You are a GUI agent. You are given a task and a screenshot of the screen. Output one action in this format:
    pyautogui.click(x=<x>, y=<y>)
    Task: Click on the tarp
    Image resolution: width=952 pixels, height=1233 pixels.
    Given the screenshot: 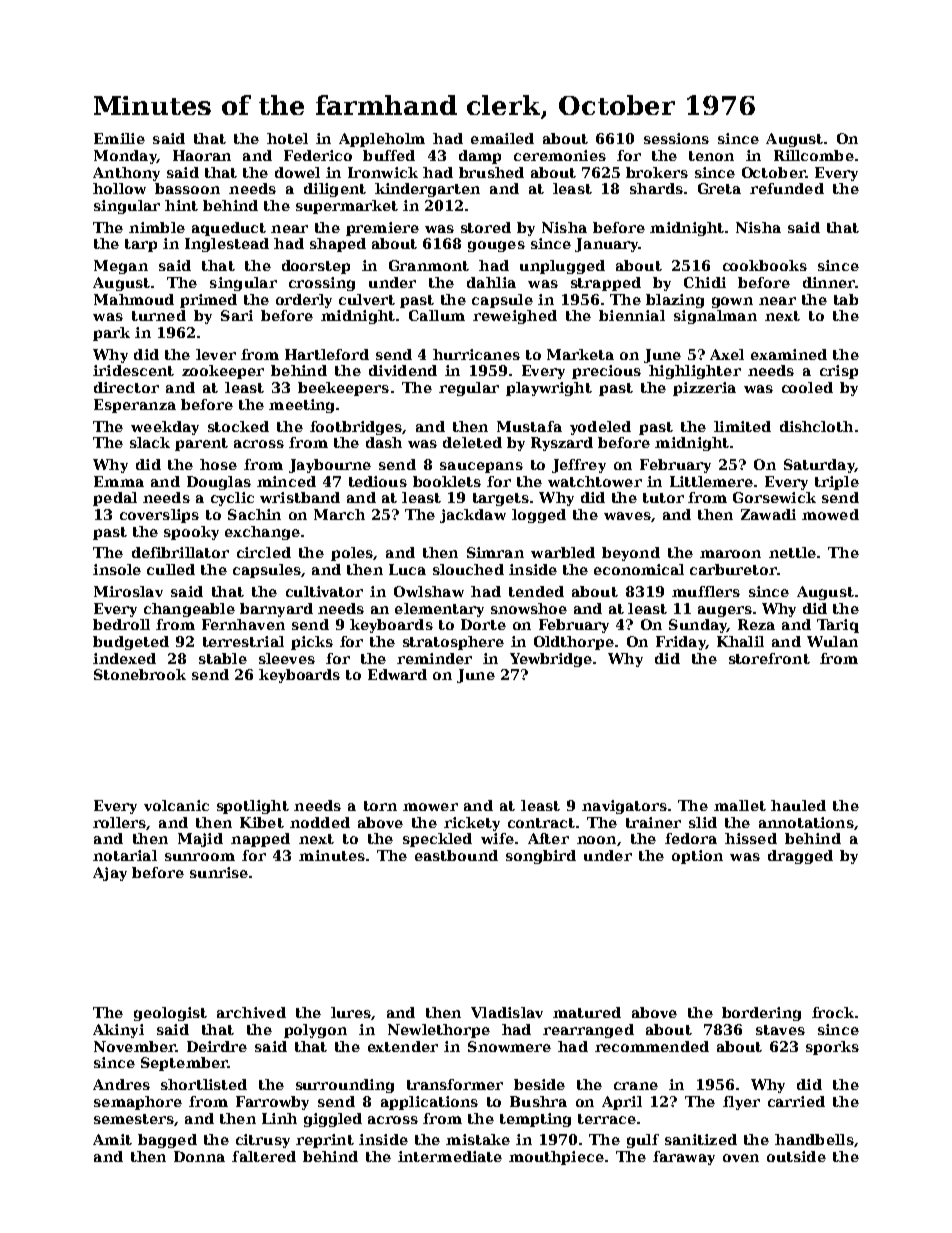 What is the action you would take?
    pyautogui.click(x=141, y=245)
